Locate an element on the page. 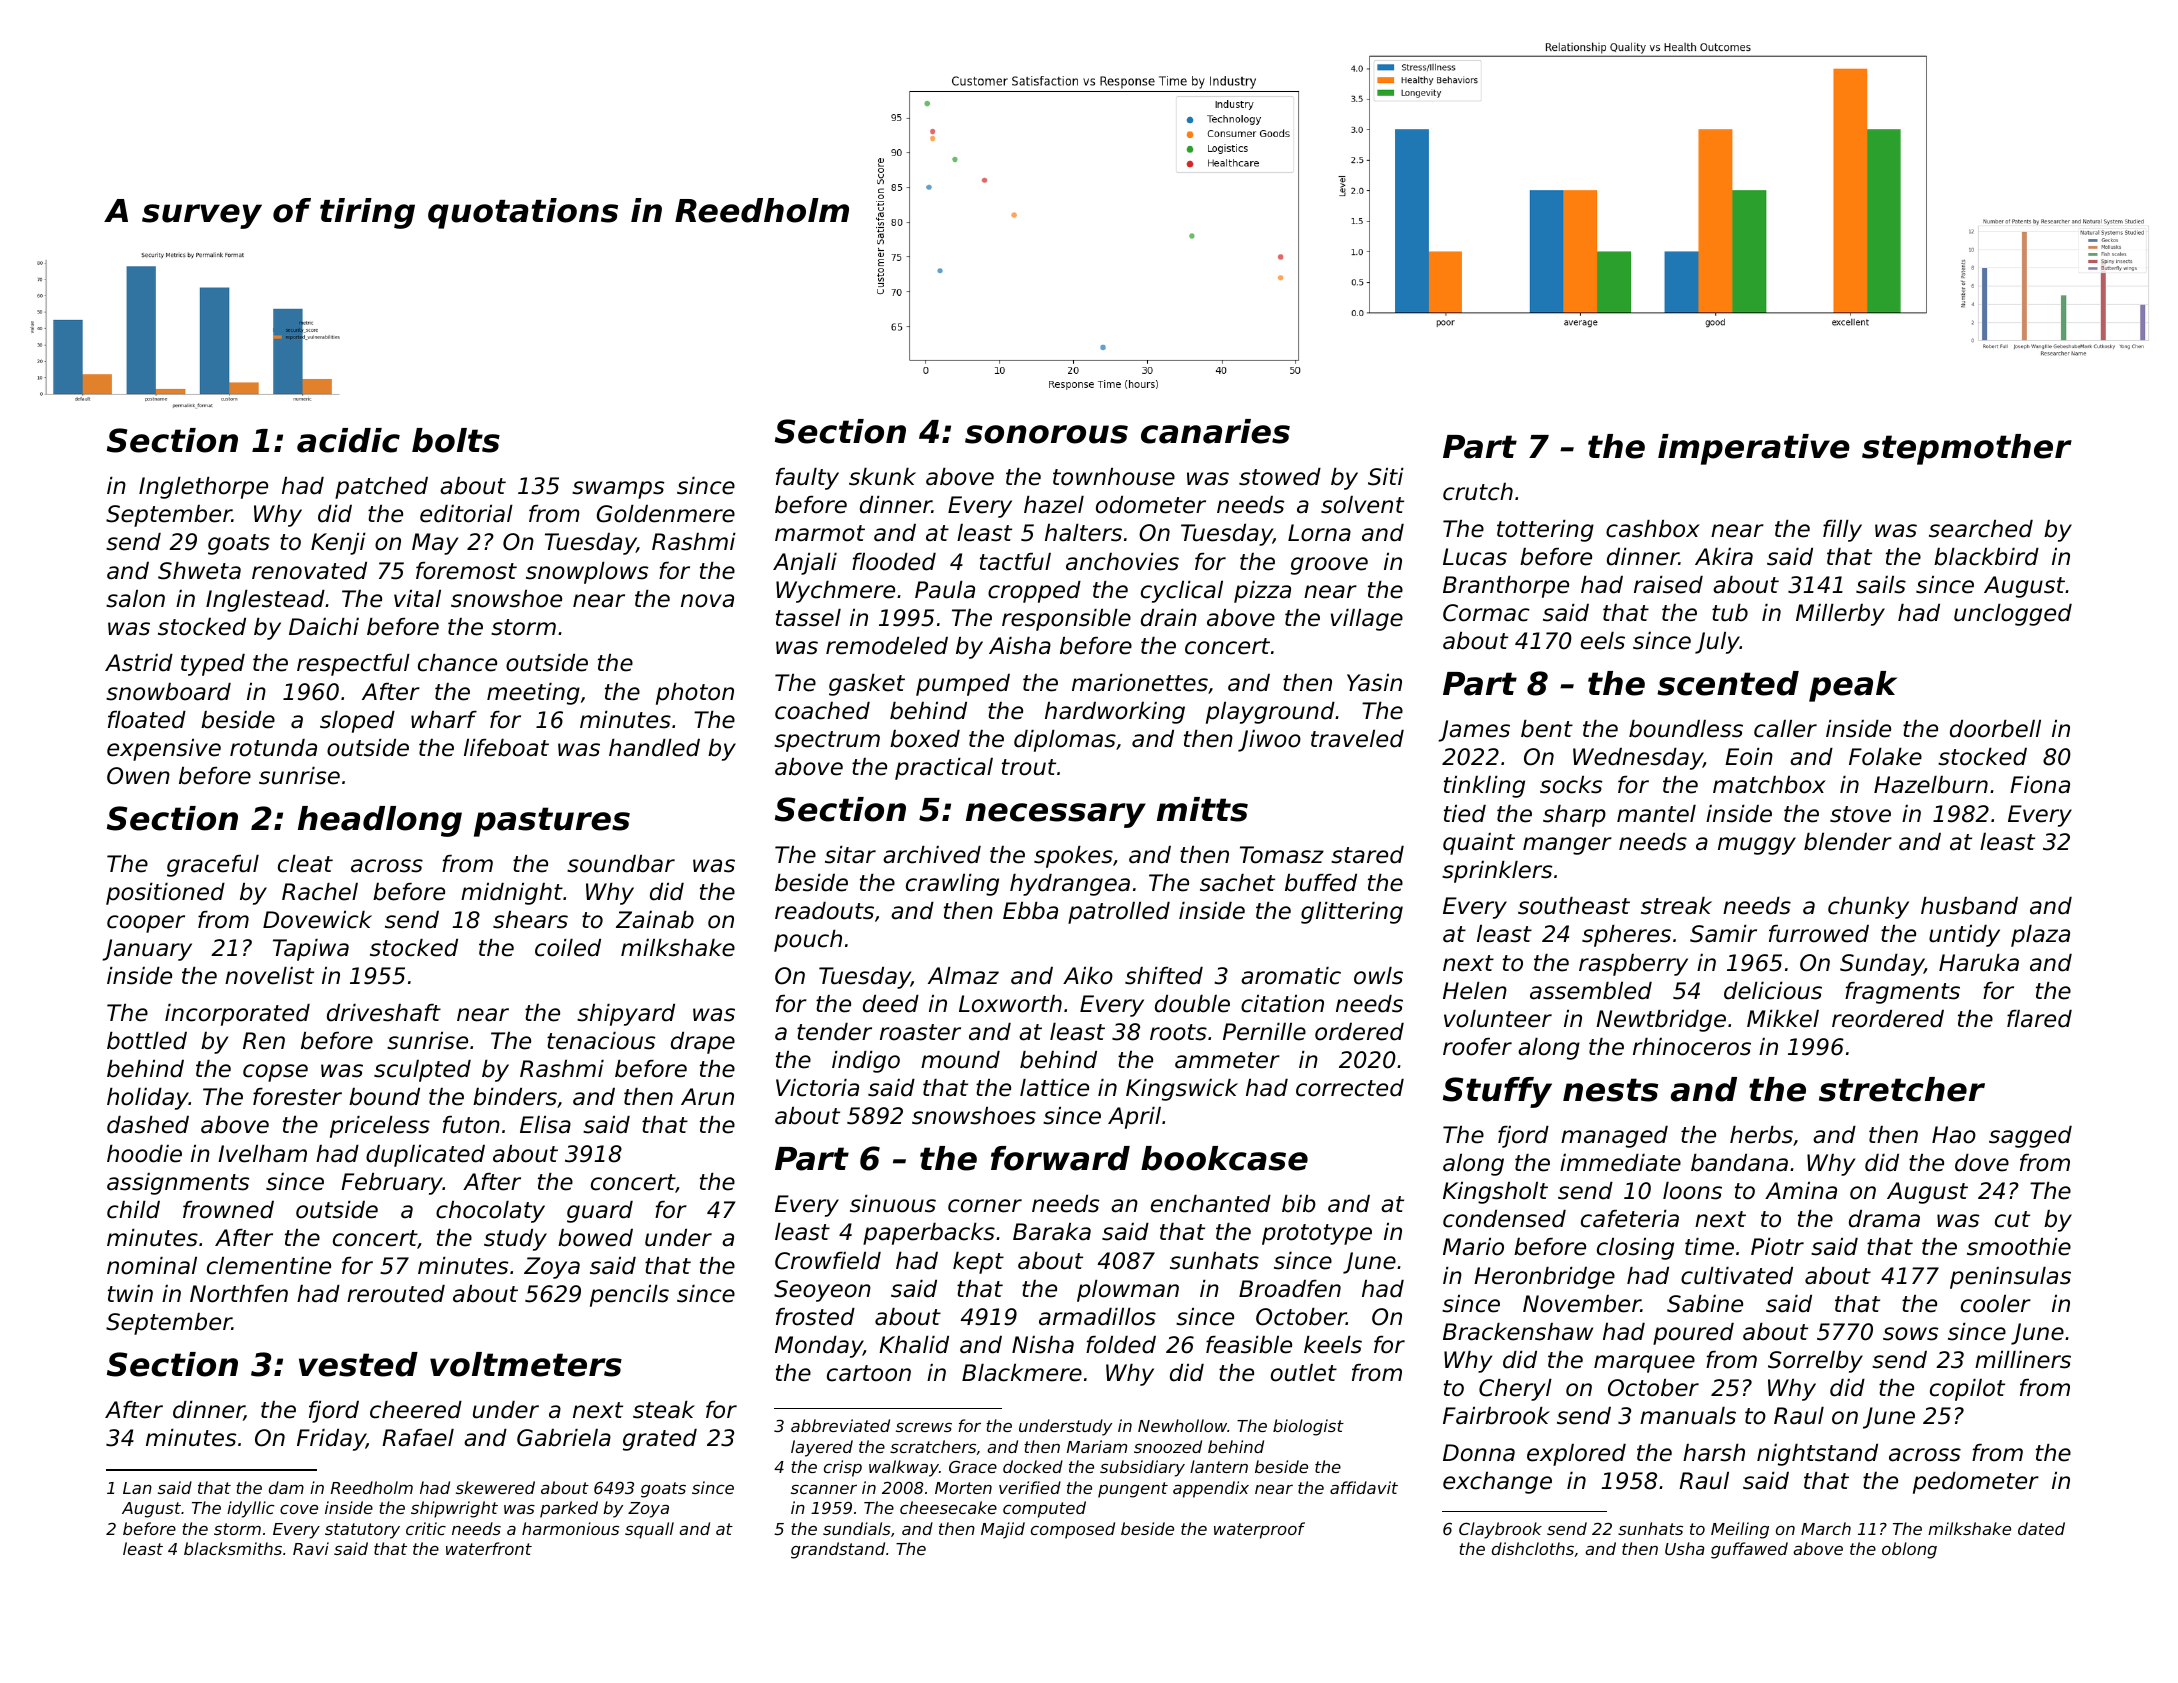 Image resolution: width=2178 pixels, height=1683 pixels. grandstand is located at coordinates (838, 1550).
